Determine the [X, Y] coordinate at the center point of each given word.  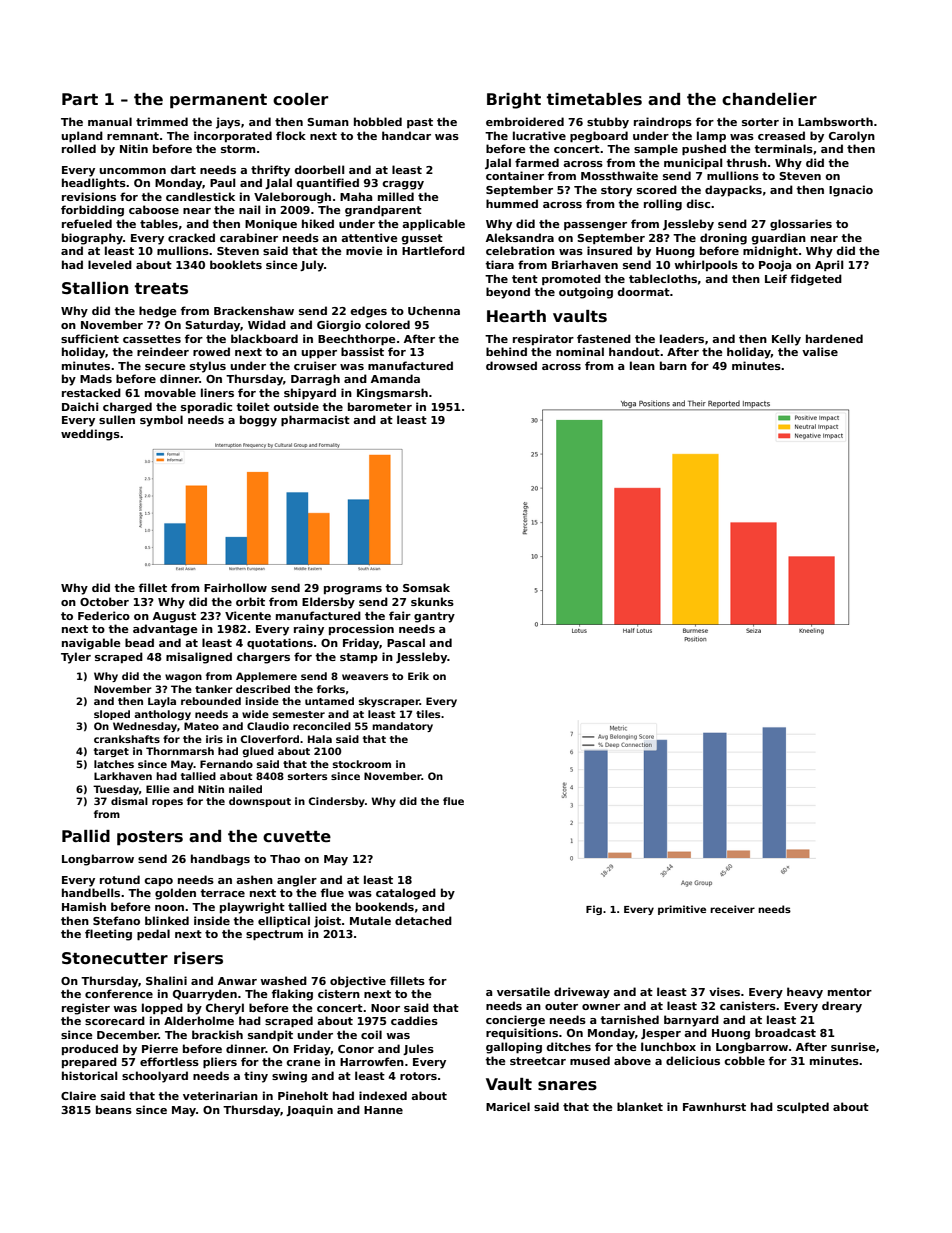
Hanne [383, 1110]
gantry [434, 617]
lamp [711, 136]
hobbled [378, 121]
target [111, 752]
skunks [432, 601]
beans [114, 1109]
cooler [300, 99]
